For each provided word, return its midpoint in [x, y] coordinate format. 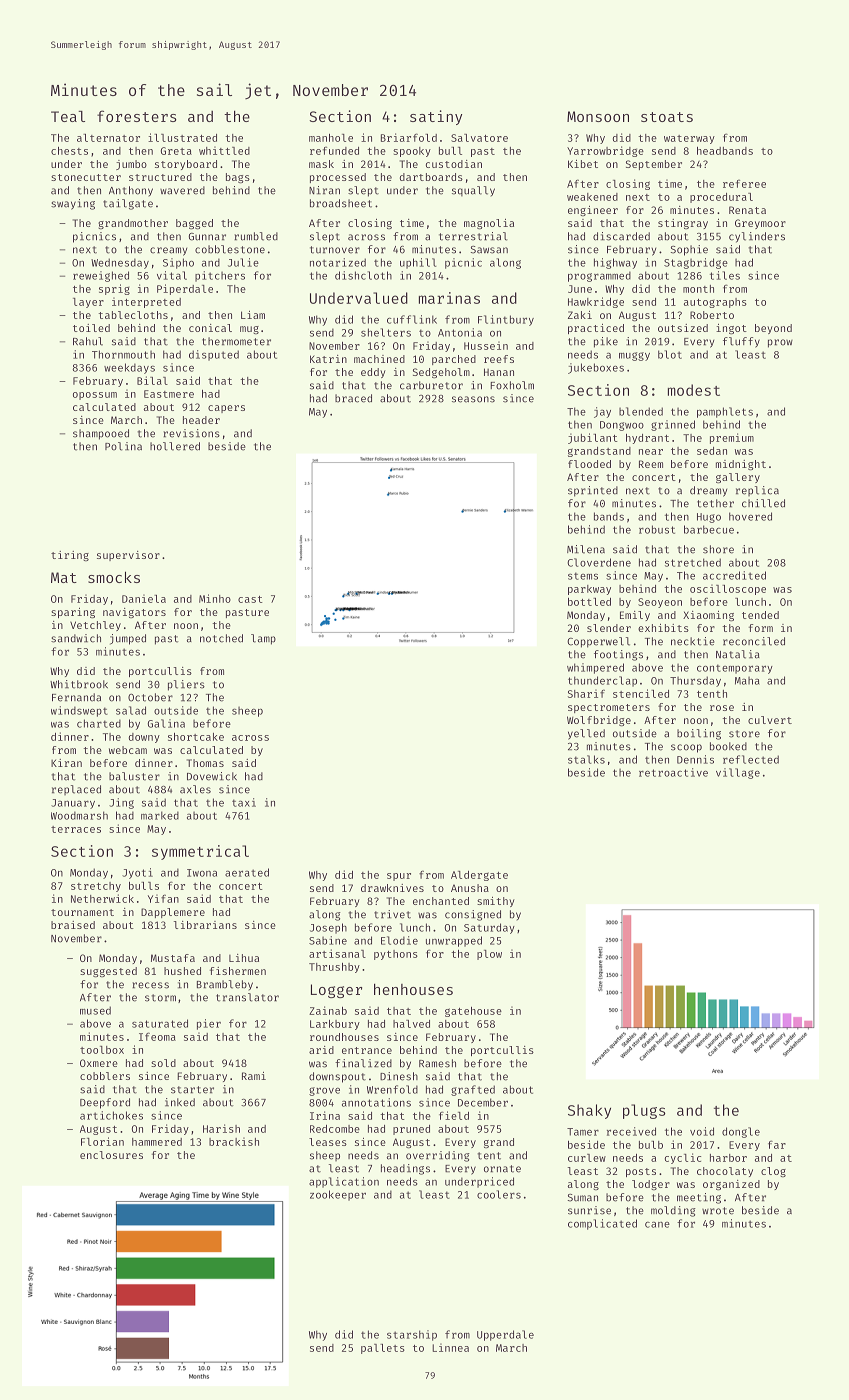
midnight [741, 465]
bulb [651, 1145]
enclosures [111, 1155]
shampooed [101, 434]
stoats [667, 117]
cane [657, 1224]
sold [163, 1063]
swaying [73, 204]
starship [412, 1335]
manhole [331, 138]
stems [583, 576]
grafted [473, 1090]
